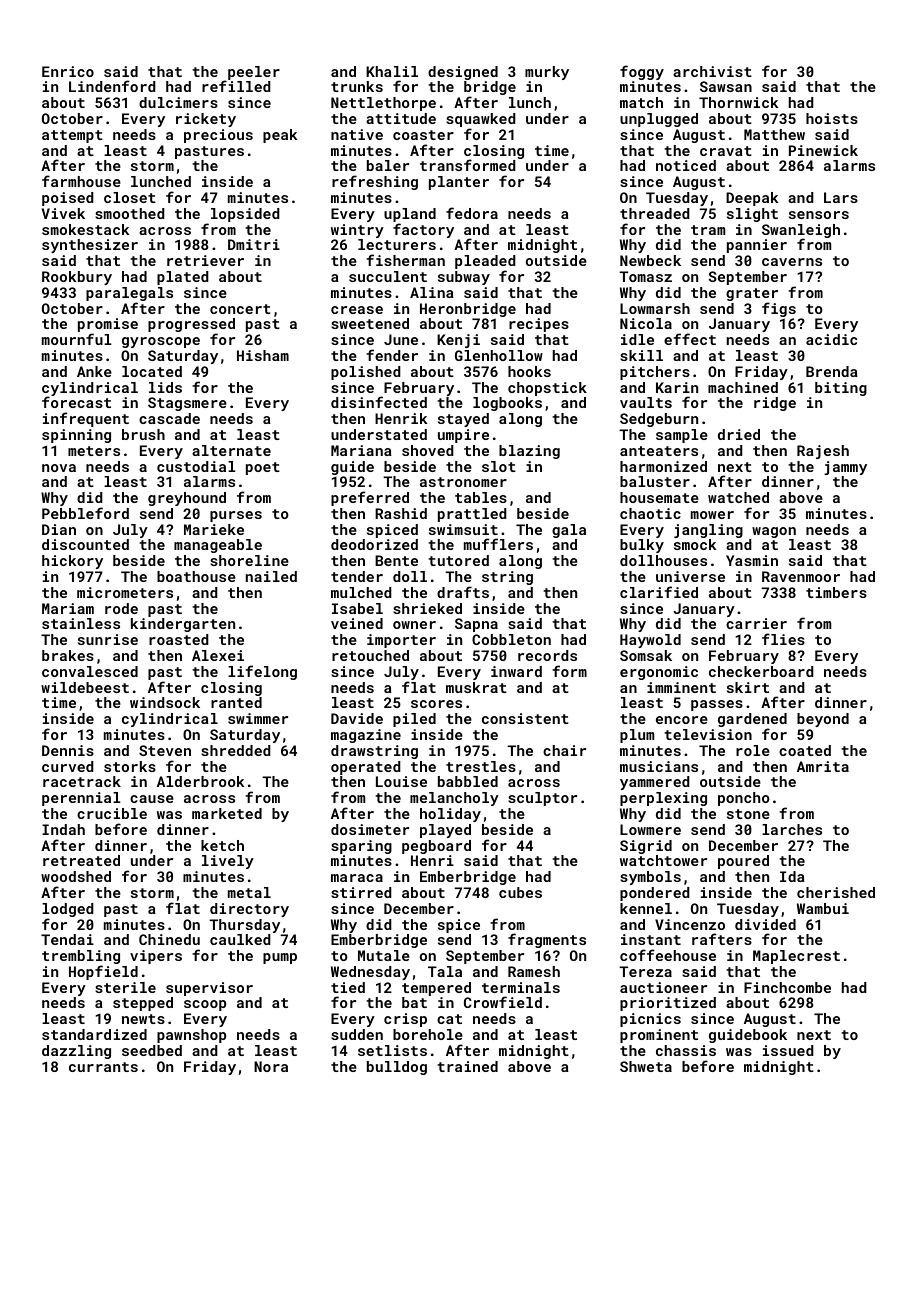 The height and width of the screenshot is (1308, 924). I want to click on brush, so click(143, 434).
